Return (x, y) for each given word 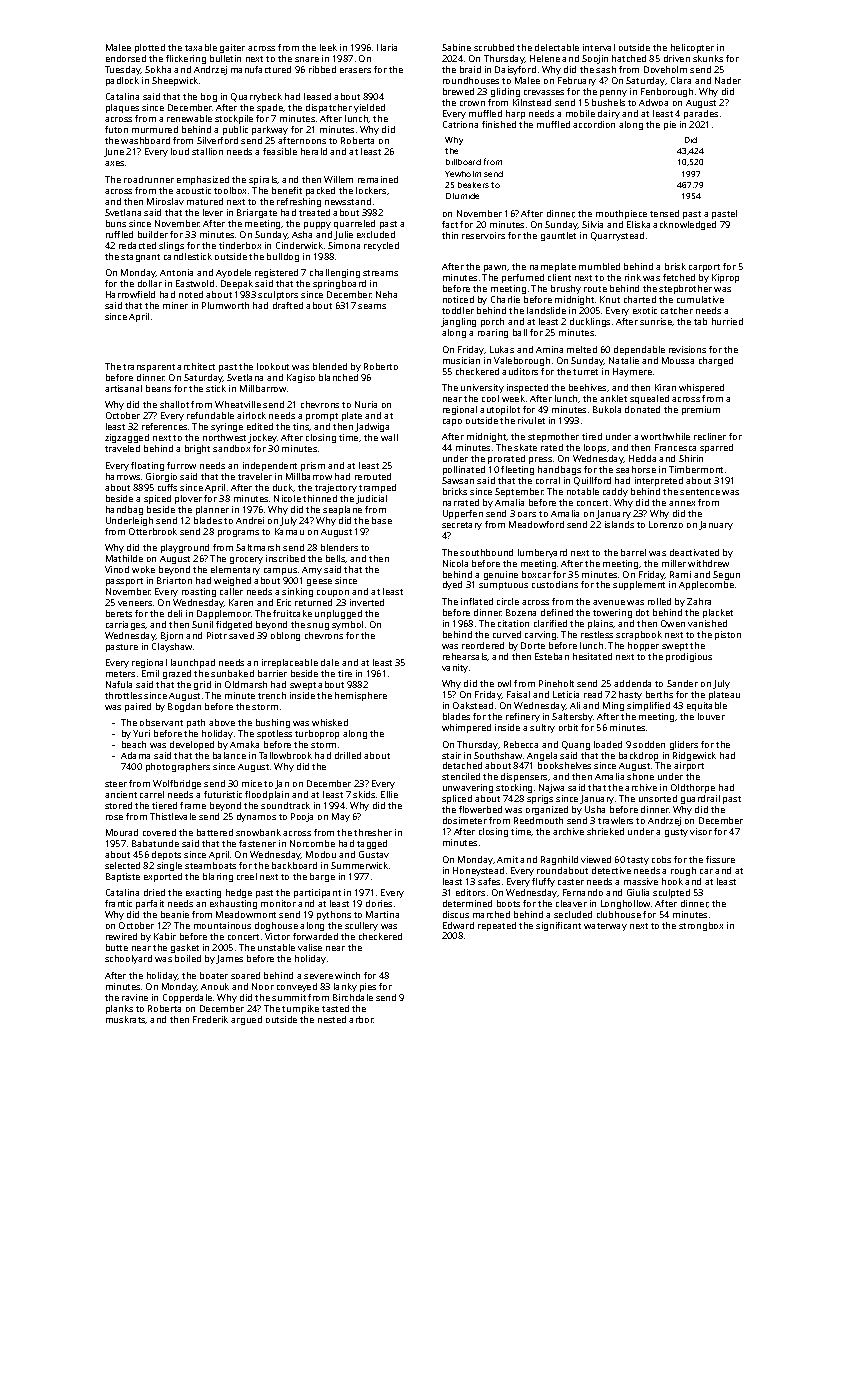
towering (612, 613)
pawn (495, 268)
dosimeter (465, 820)
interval (599, 47)
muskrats (126, 1020)
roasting (199, 592)
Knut (610, 299)
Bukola (607, 409)
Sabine (456, 47)
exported (163, 877)
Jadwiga (372, 427)
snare (307, 59)
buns (116, 223)
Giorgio (161, 477)
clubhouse (619, 914)
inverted (367, 602)
